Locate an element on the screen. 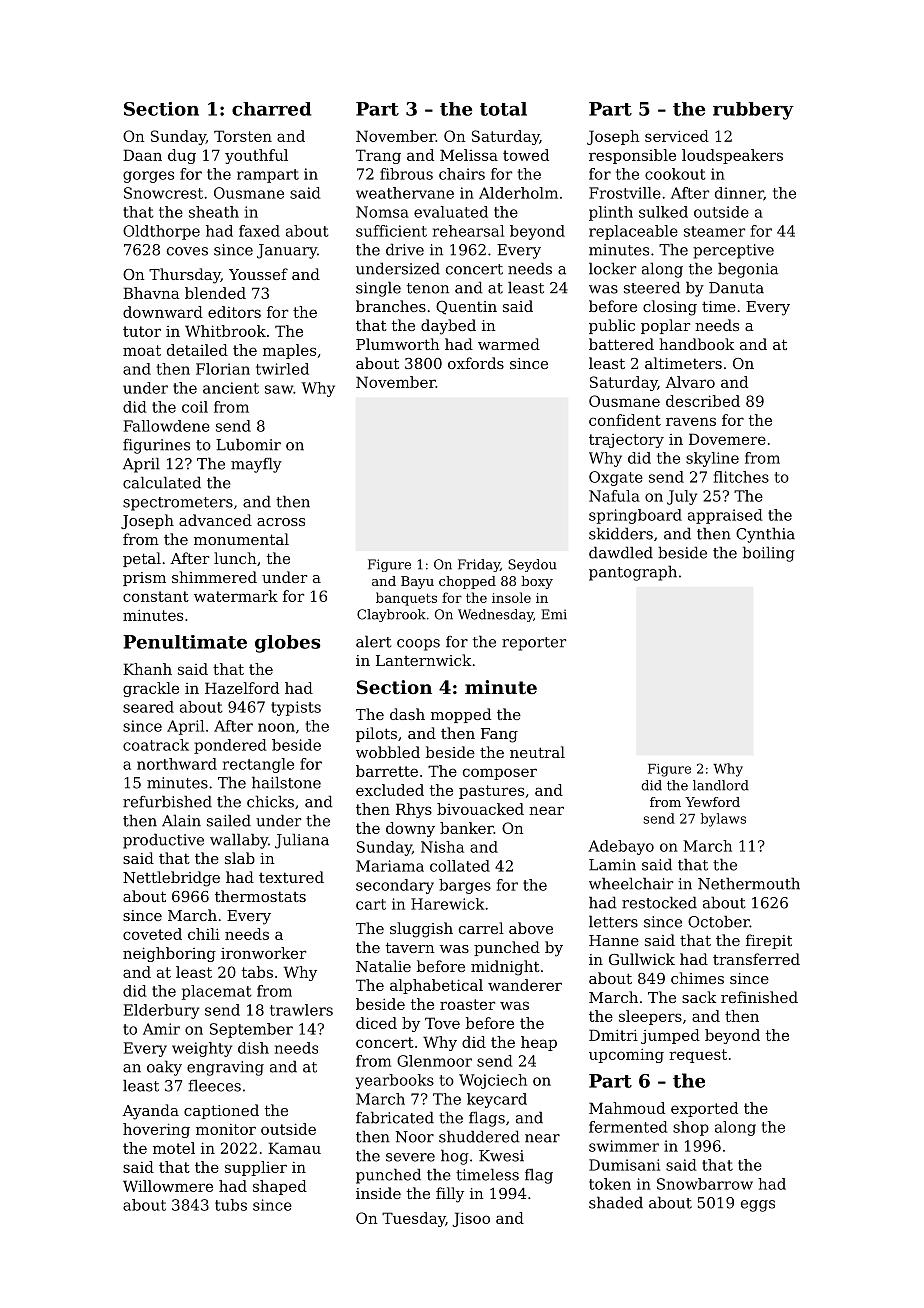 The height and width of the screenshot is (1308, 924). skidders is located at coordinates (621, 533).
